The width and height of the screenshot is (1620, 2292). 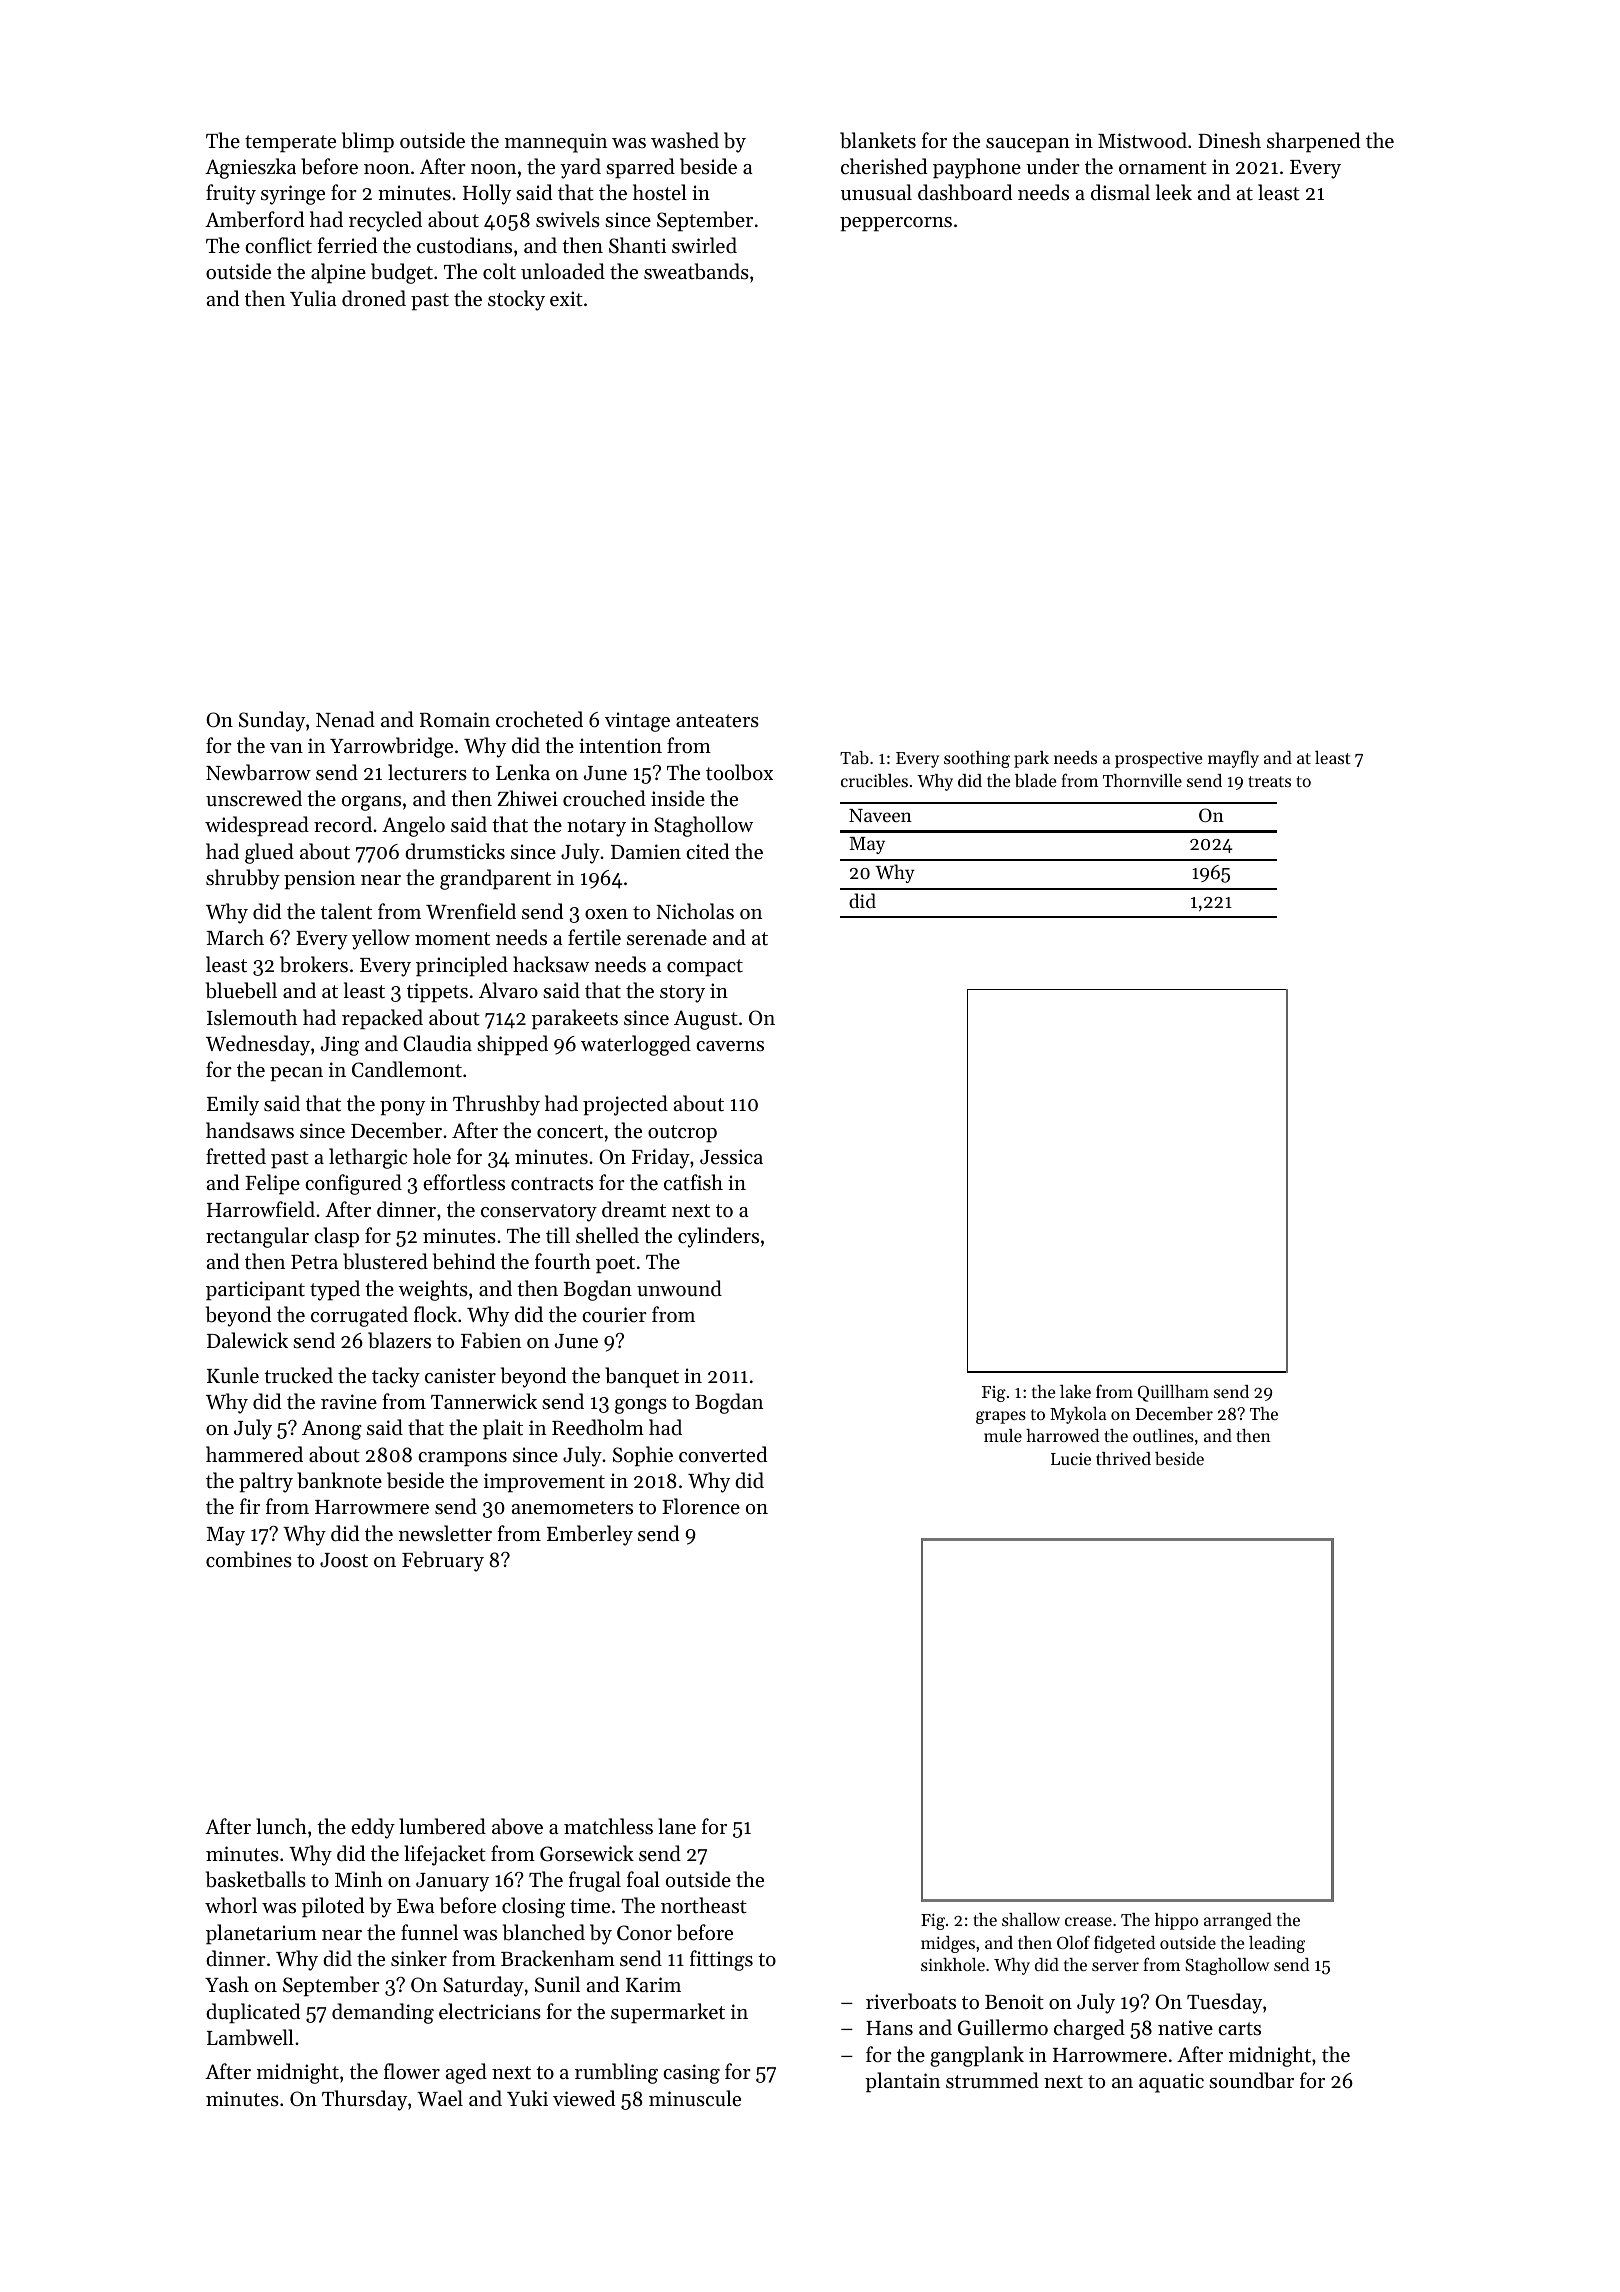 What do you see at coordinates (1173, 1393) in the screenshot?
I see `Quillham` at bounding box center [1173, 1393].
